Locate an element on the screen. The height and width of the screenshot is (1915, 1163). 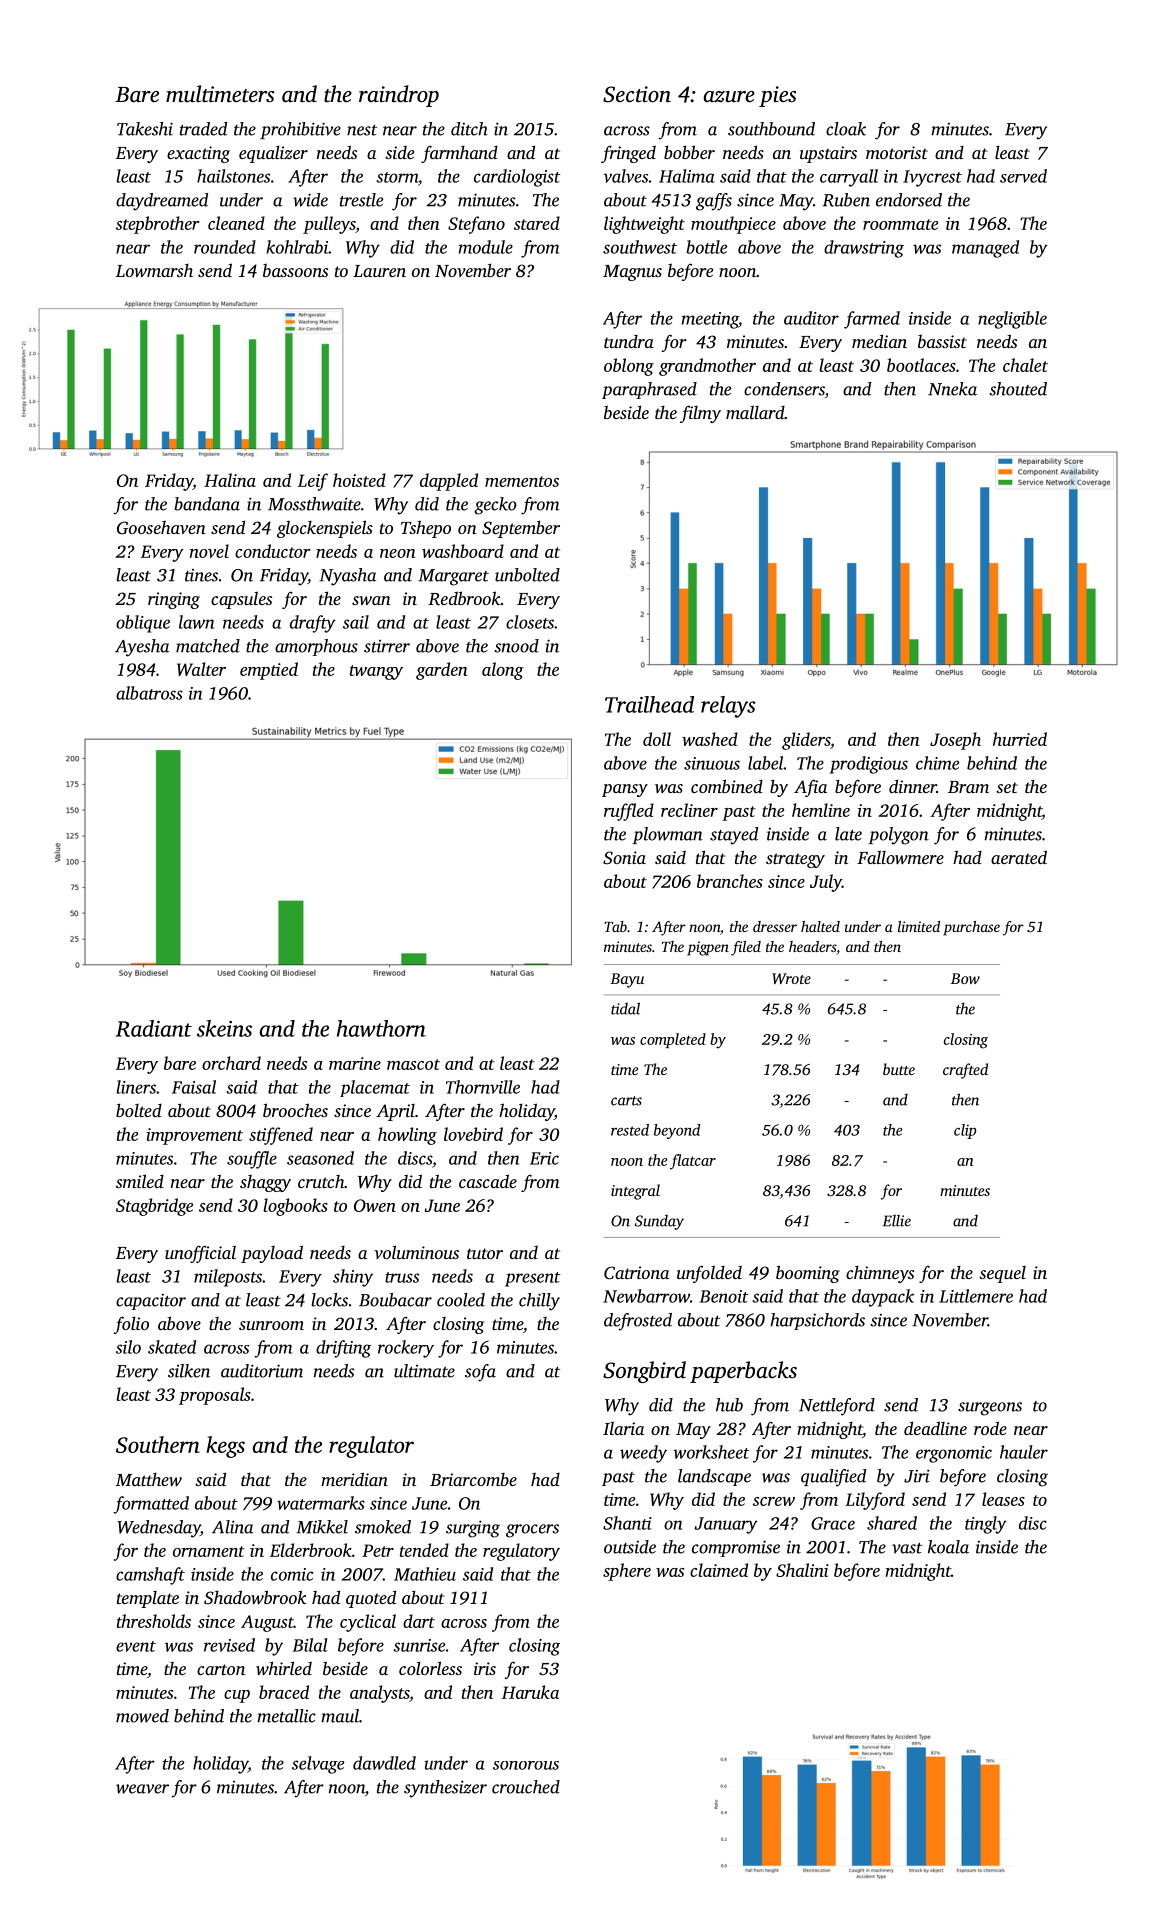
purchase is located at coordinates (971, 928).
